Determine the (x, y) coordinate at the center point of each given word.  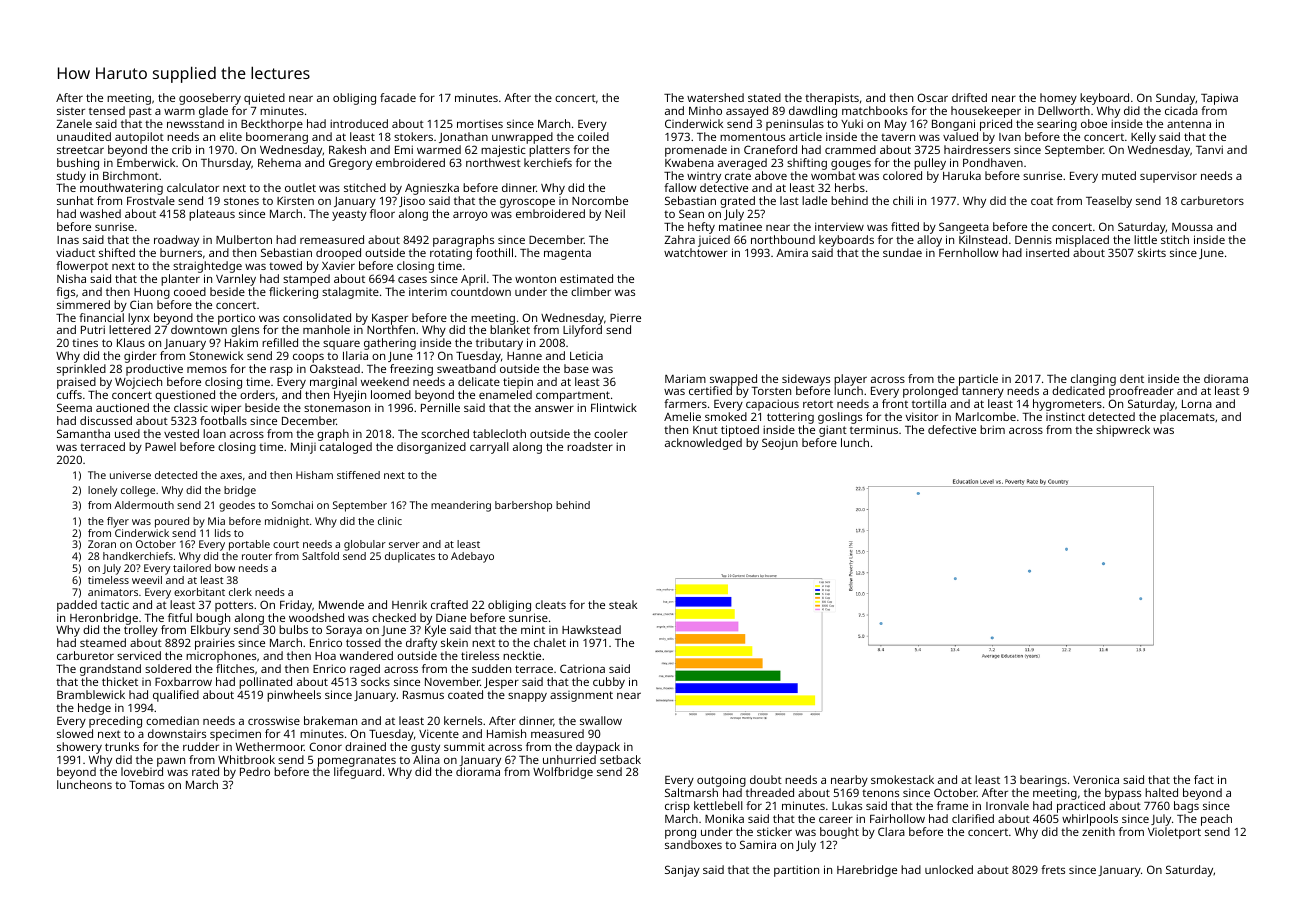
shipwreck (1123, 431)
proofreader (1141, 392)
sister (71, 110)
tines (85, 343)
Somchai (292, 505)
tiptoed (740, 431)
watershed (715, 97)
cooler (611, 433)
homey (1058, 99)
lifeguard (357, 773)
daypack (598, 748)
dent (1132, 378)
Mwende (341, 604)
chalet (550, 642)
